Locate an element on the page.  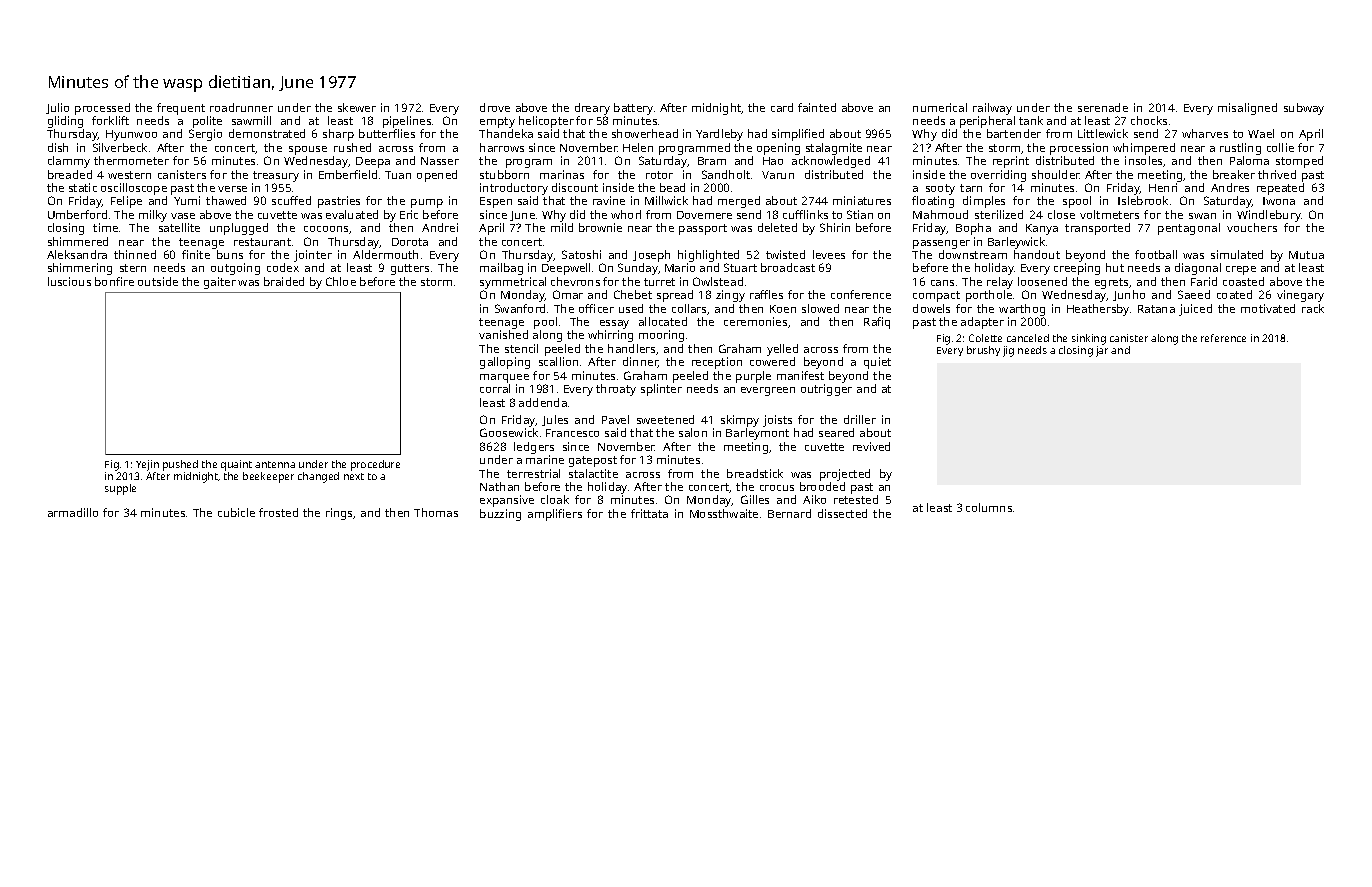
quaint is located at coordinates (236, 465).
